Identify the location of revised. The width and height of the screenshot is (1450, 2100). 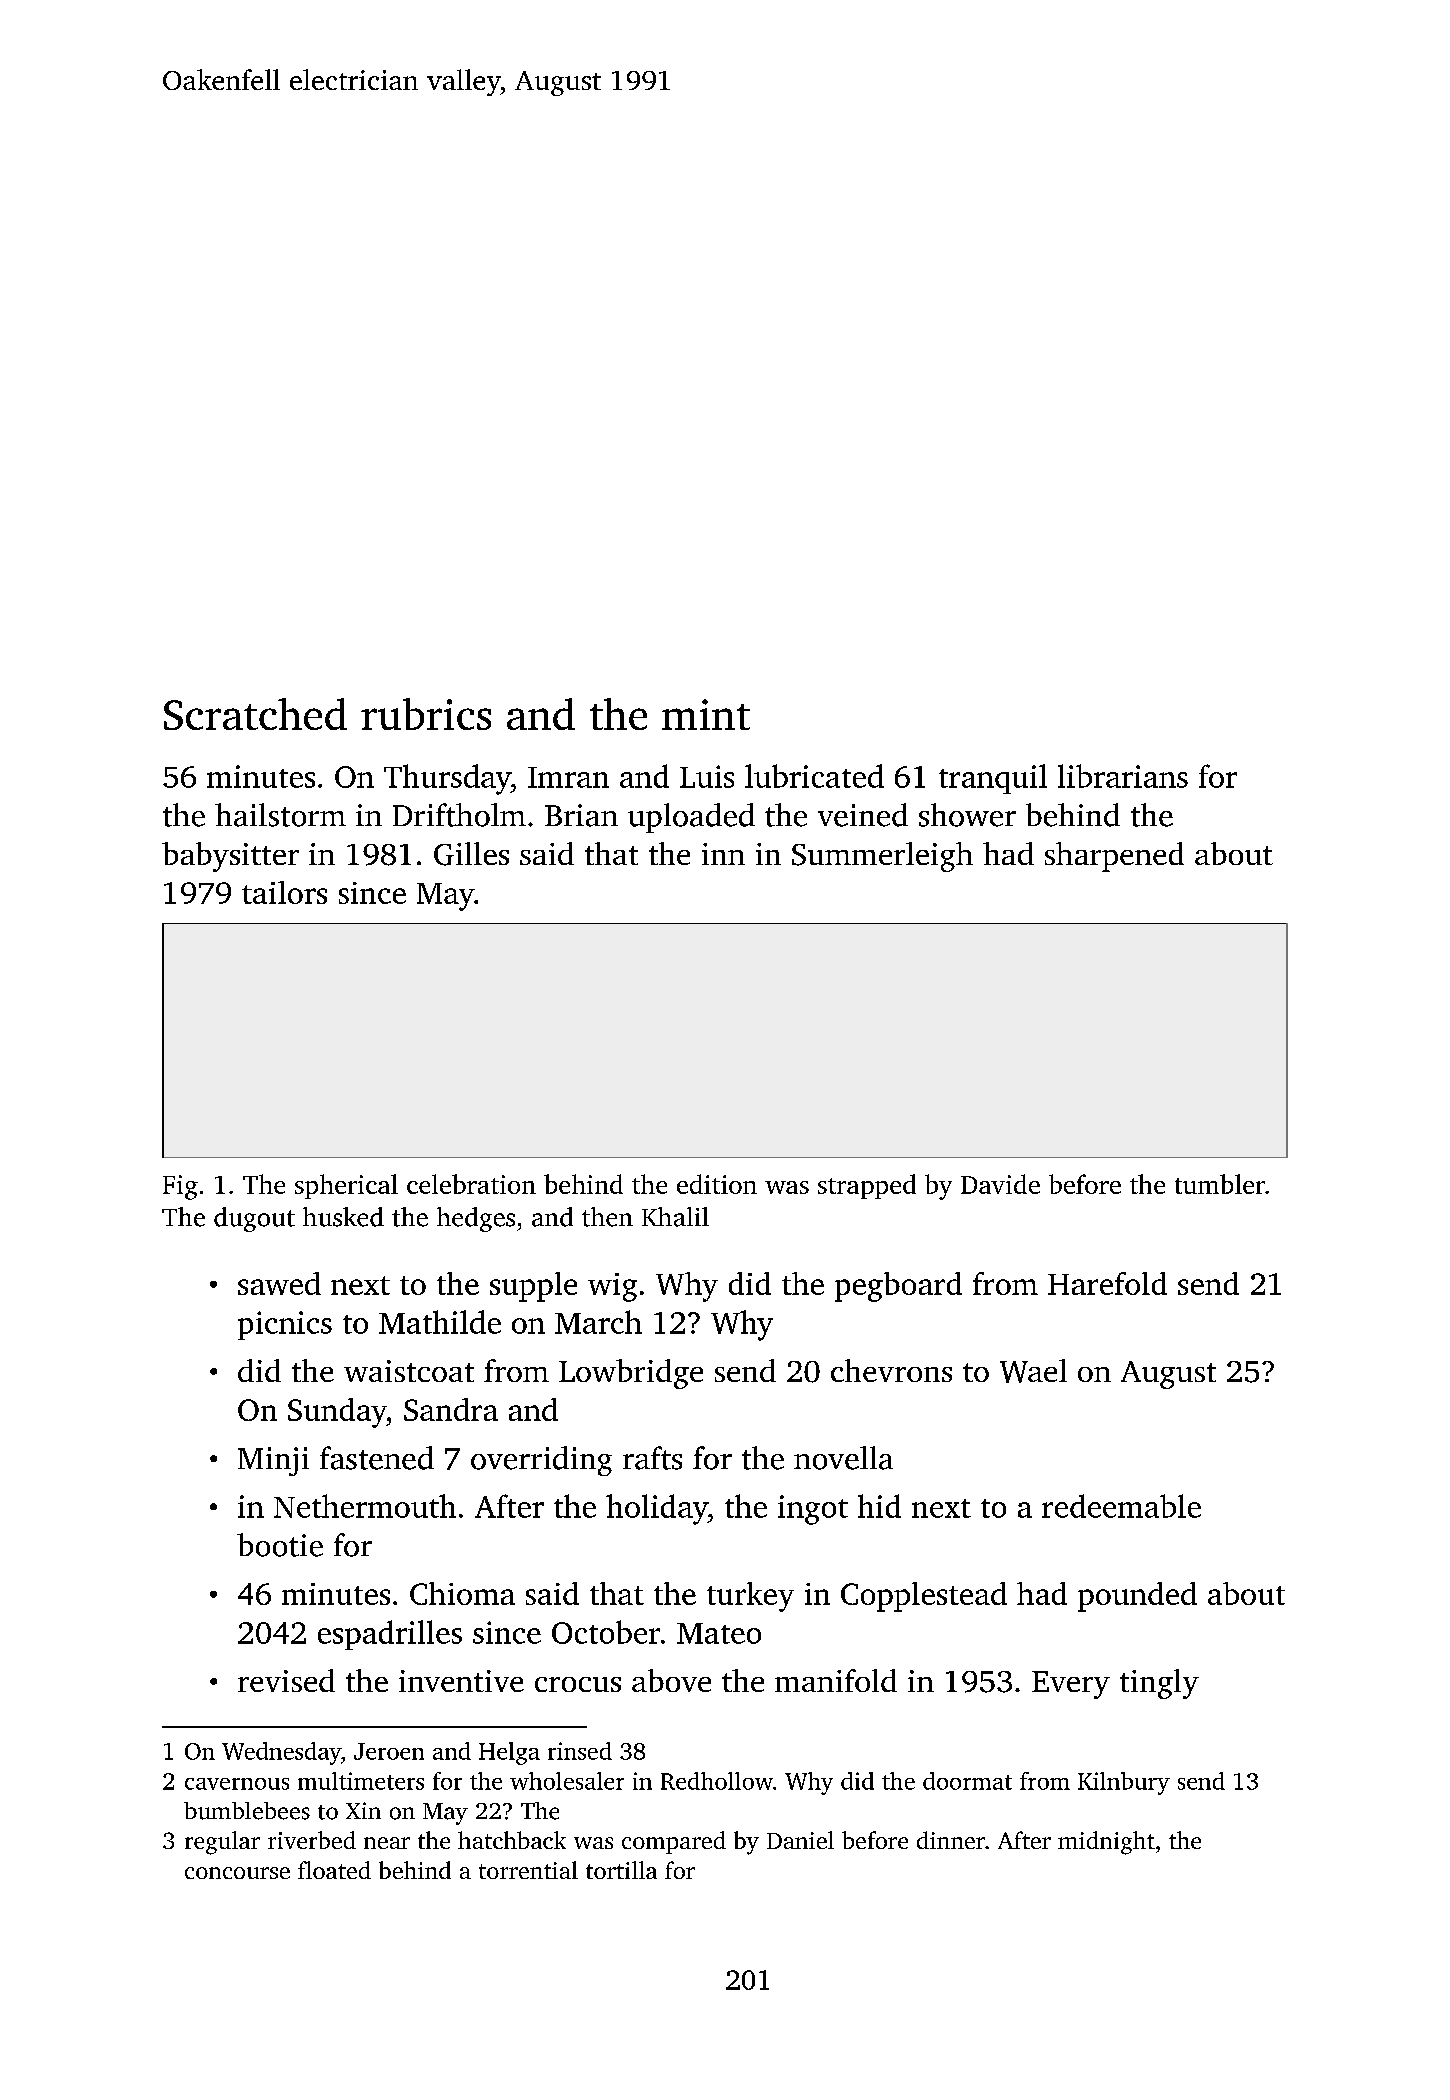
(286, 1680).
